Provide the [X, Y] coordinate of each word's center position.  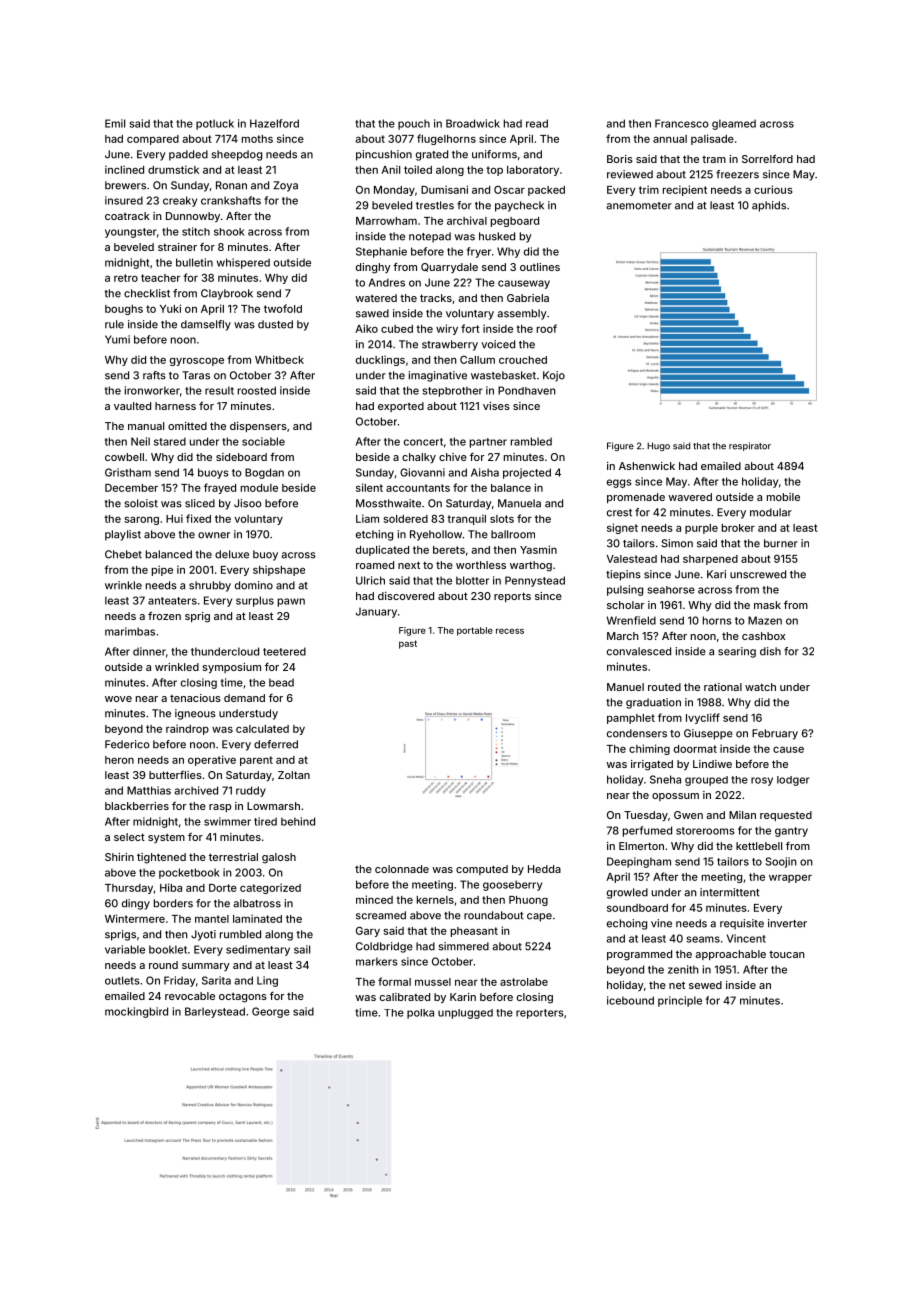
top [494, 171]
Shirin [119, 857]
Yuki [170, 308]
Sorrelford [767, 158]
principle [680, 1001]
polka [420, 1014]
